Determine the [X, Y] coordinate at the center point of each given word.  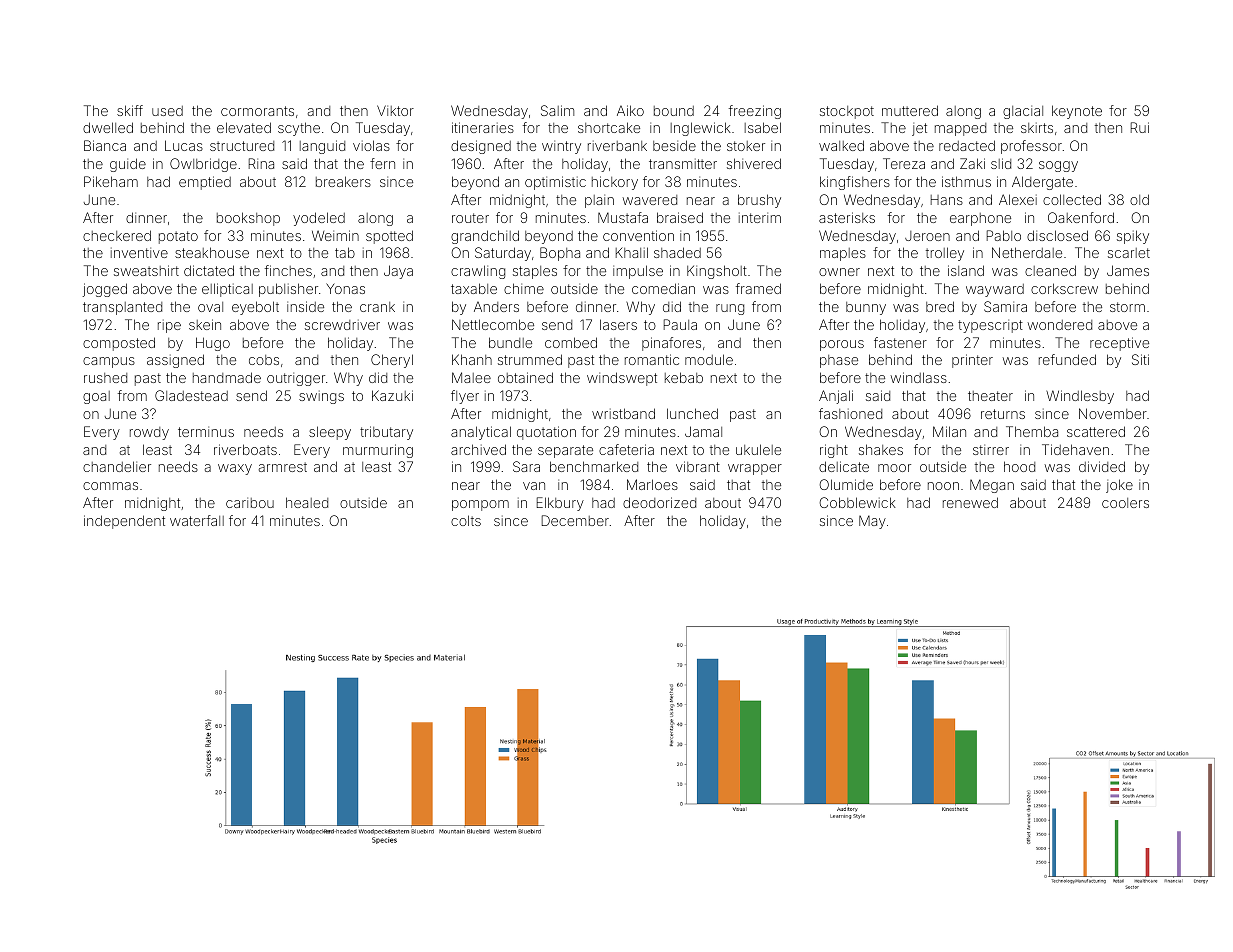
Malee [471, 377]
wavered [649, 200]
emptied [205, 183]
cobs [264, 360]
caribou [250, 502]
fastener [900, 342]
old [1139, 199]
